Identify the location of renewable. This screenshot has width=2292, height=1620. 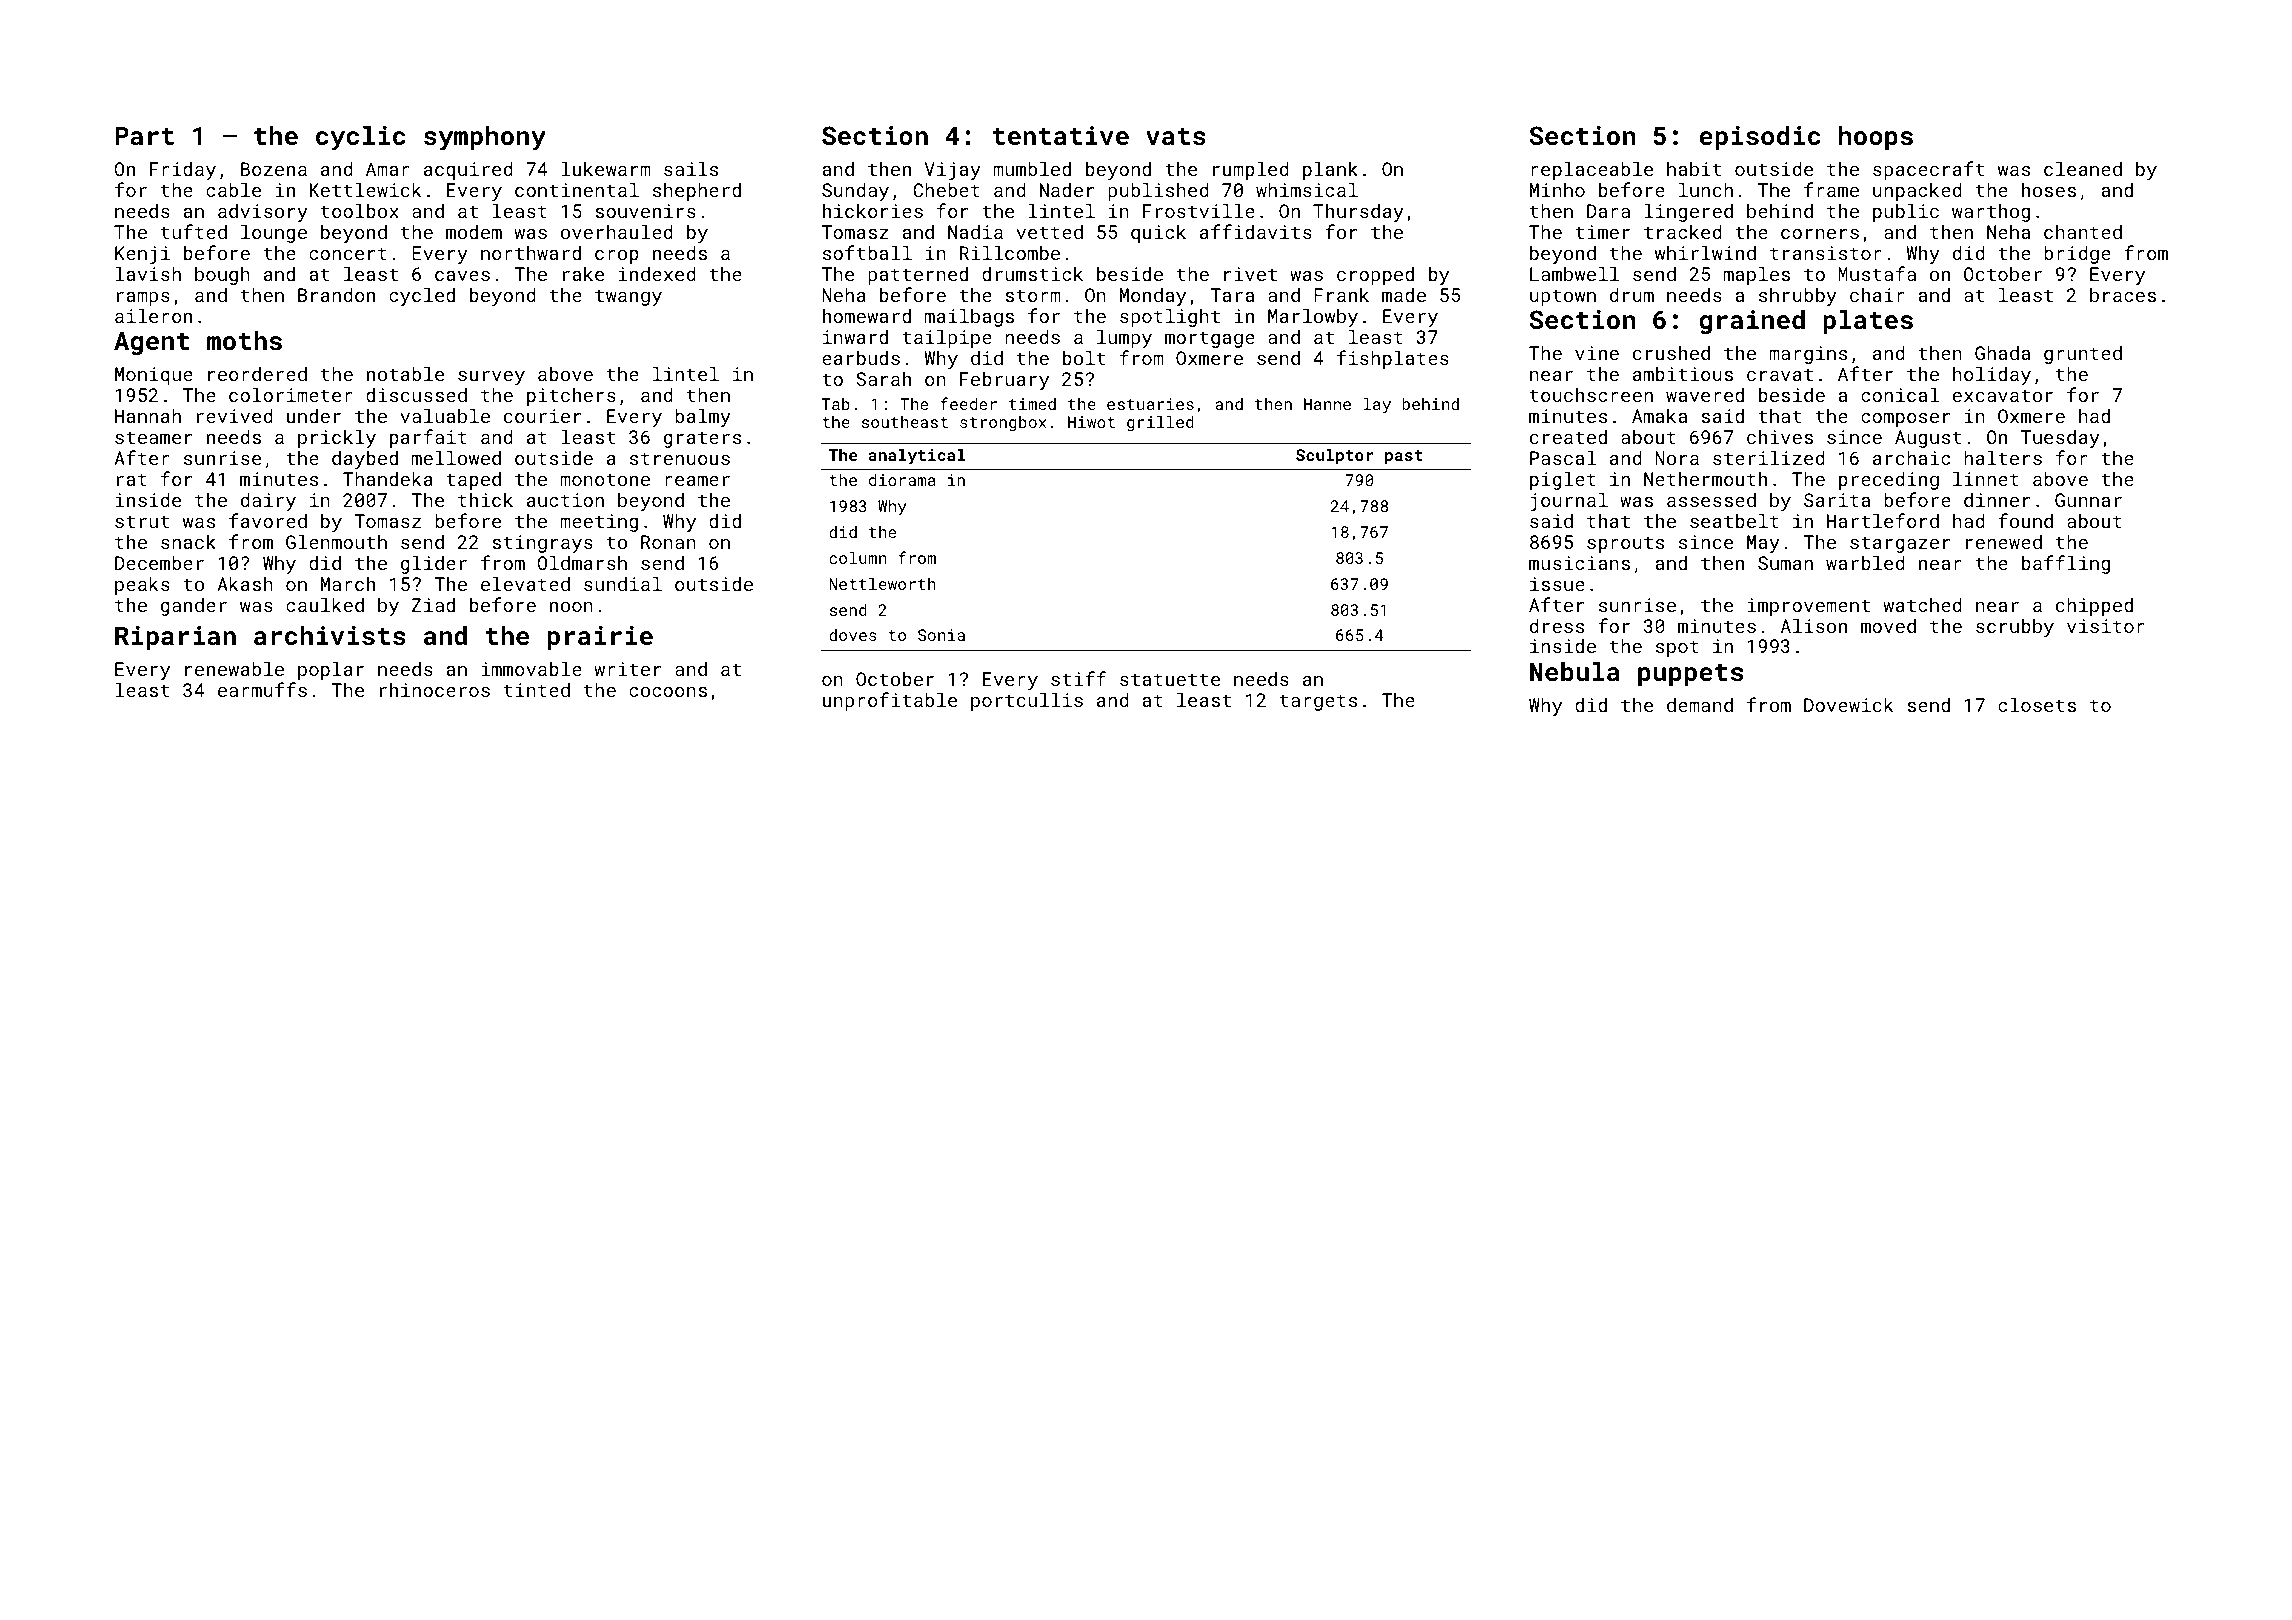
(234, 668).
